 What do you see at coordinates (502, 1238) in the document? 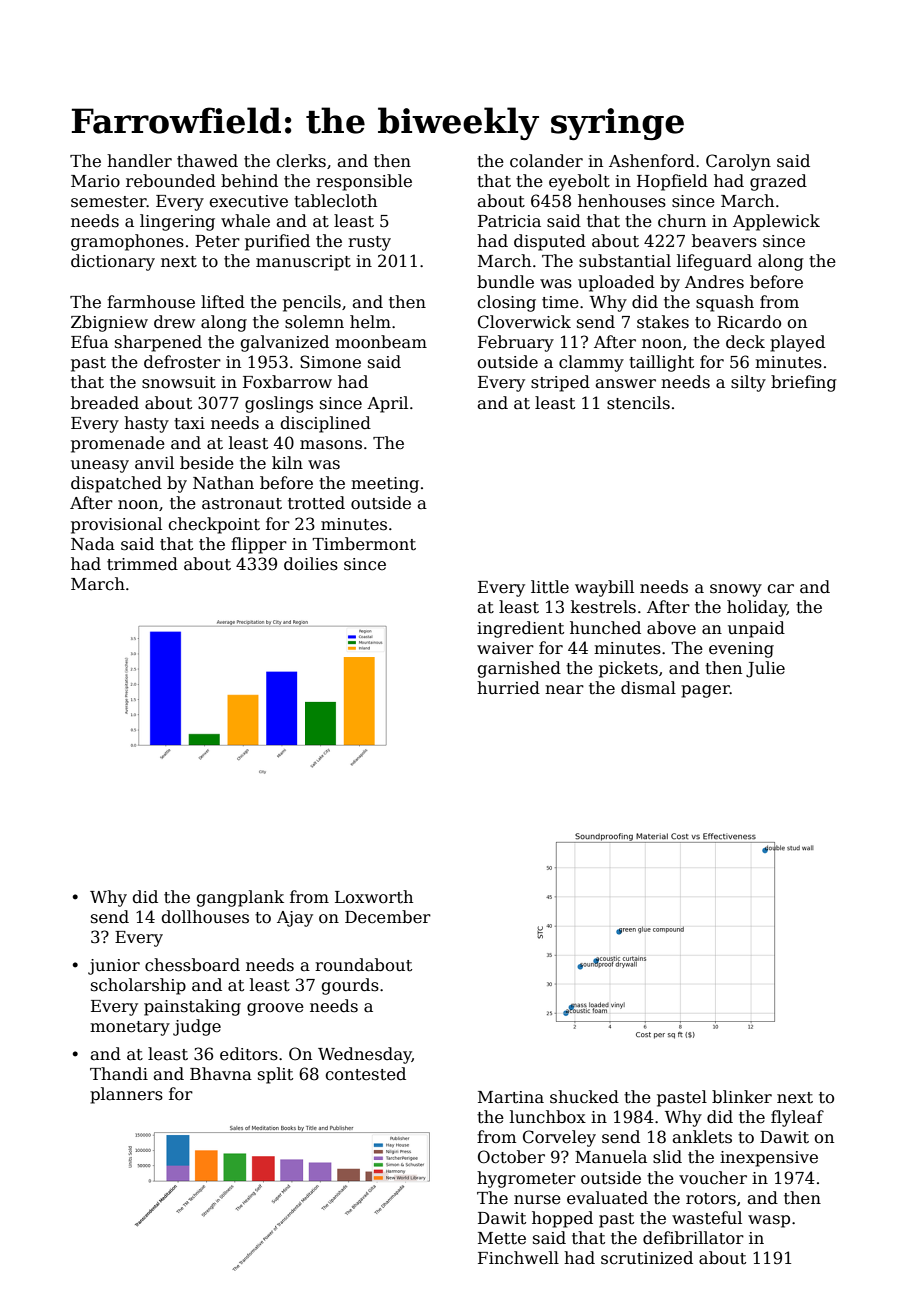
I see `Mette` at bounding box center [502, 1238].
